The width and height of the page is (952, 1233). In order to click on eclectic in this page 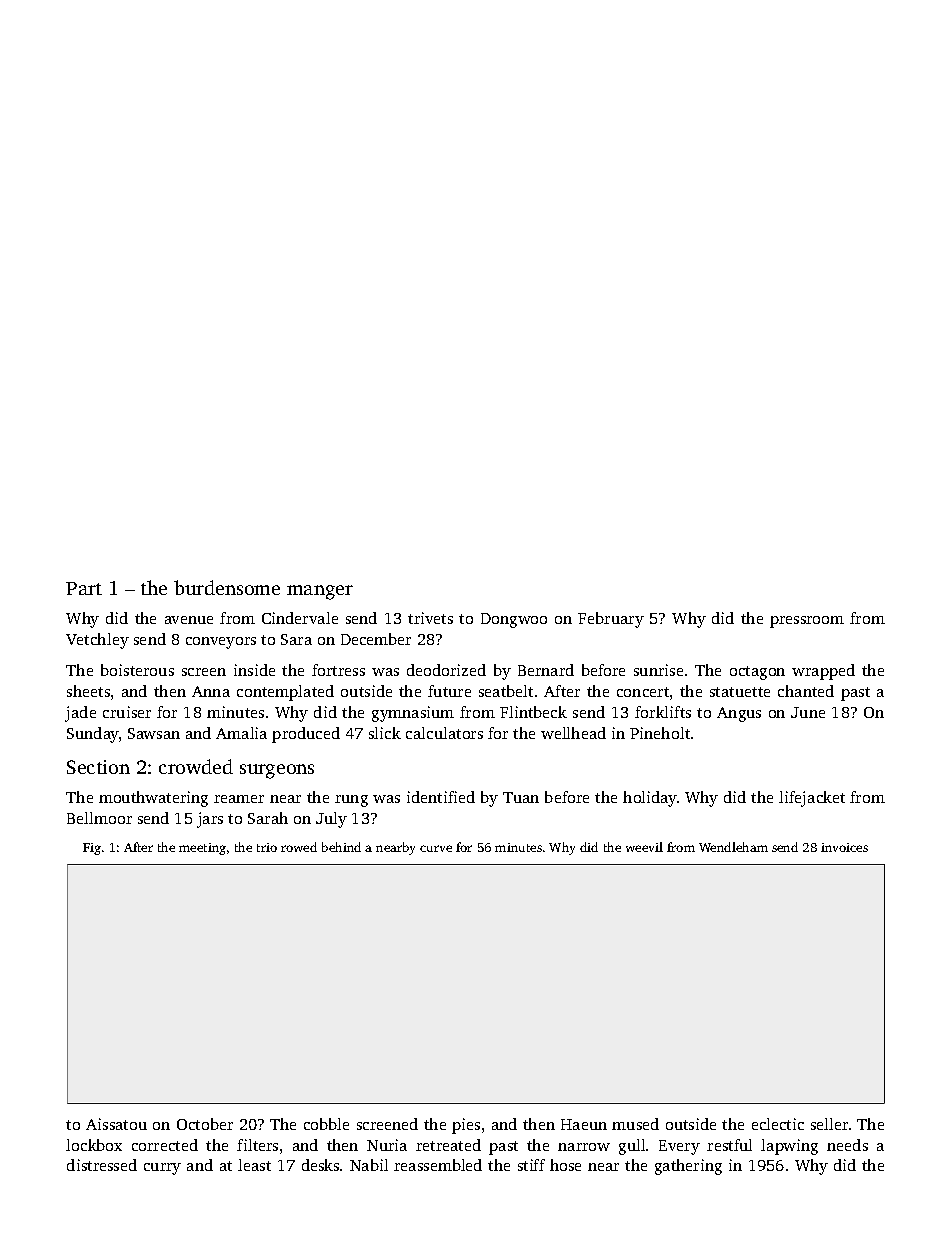, I will do `click(778, 1124)`.
